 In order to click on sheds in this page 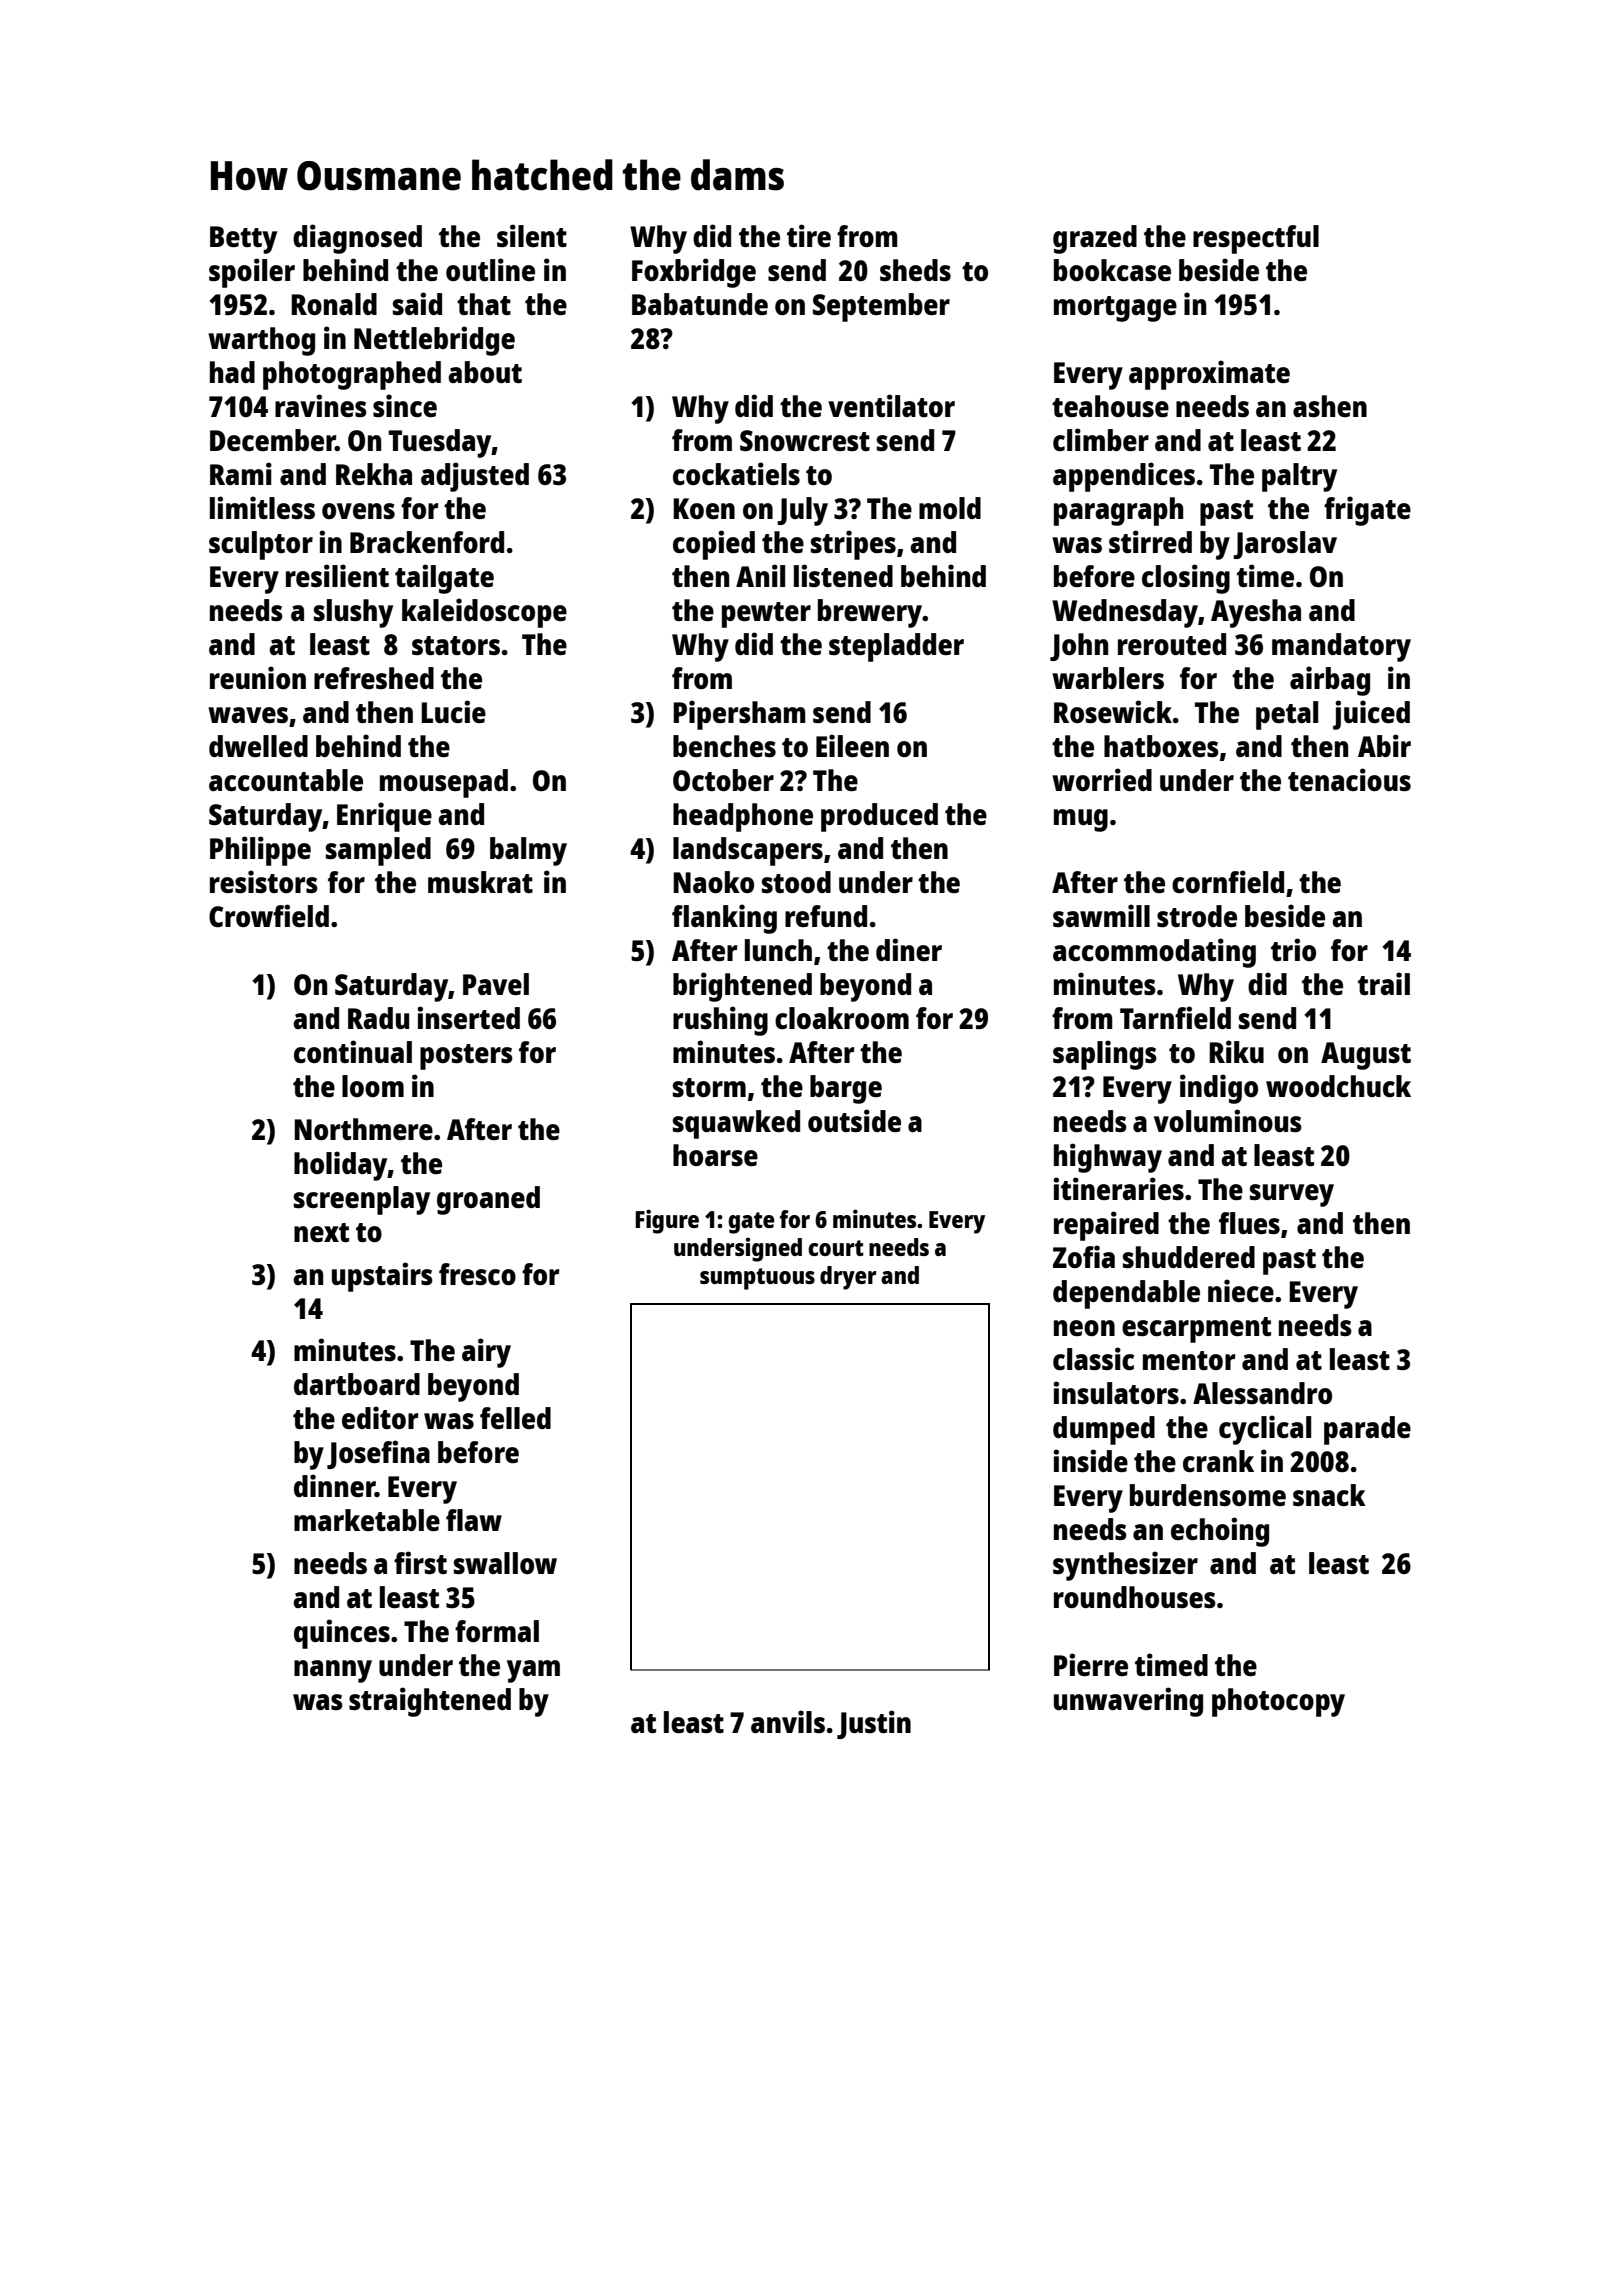, I will do `click(915, 270)`.
